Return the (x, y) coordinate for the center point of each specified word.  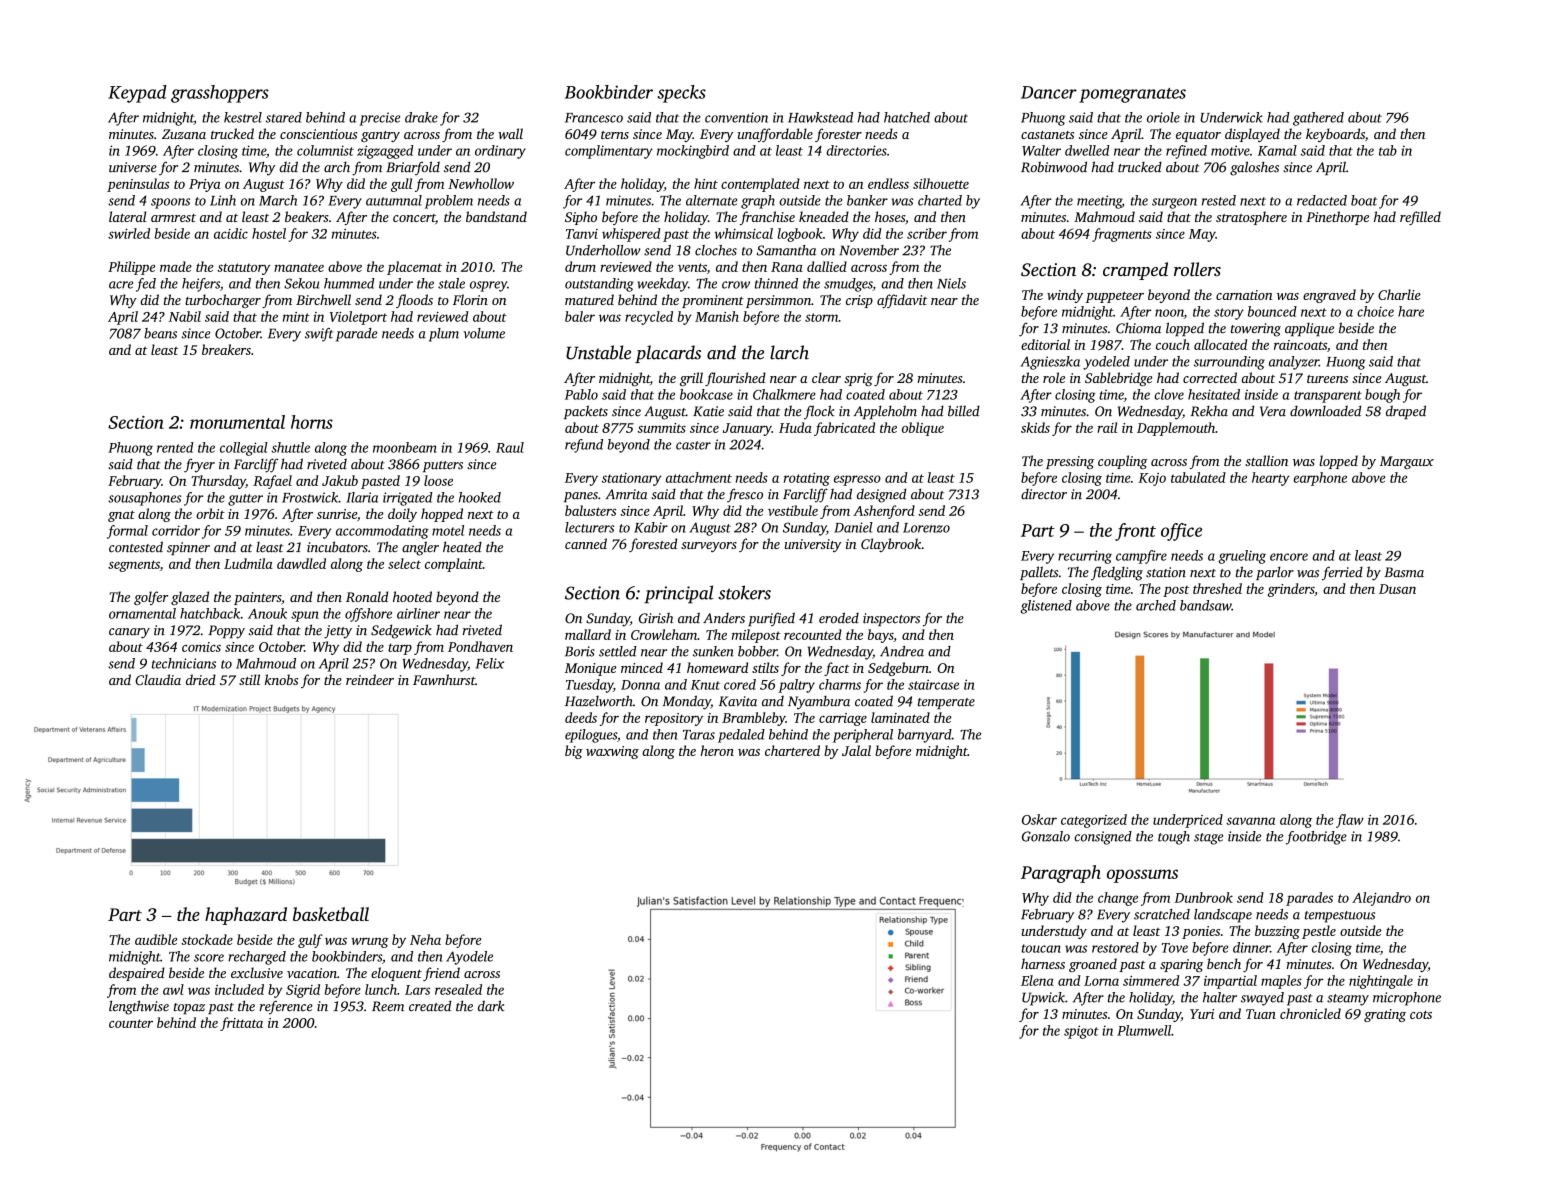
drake (421, 117)
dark (491, 1006)
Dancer (1049, 92)
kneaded (824, 216)
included (239, 989)
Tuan (1261, 1014)
